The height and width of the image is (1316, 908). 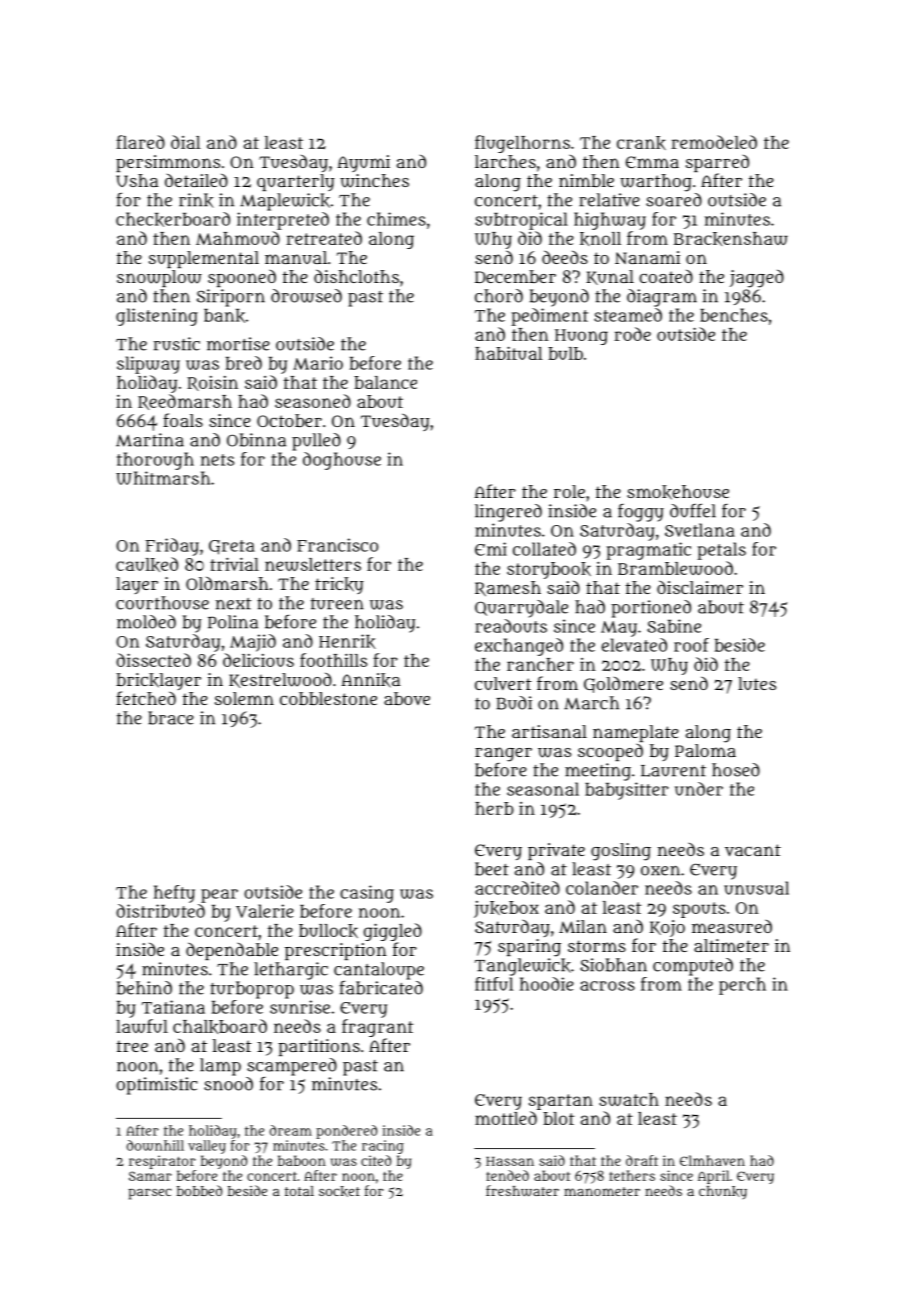 What do you see at coordinates (613, 965) in the image?
I see `Siobhan` at bounding box center [613, 965].
